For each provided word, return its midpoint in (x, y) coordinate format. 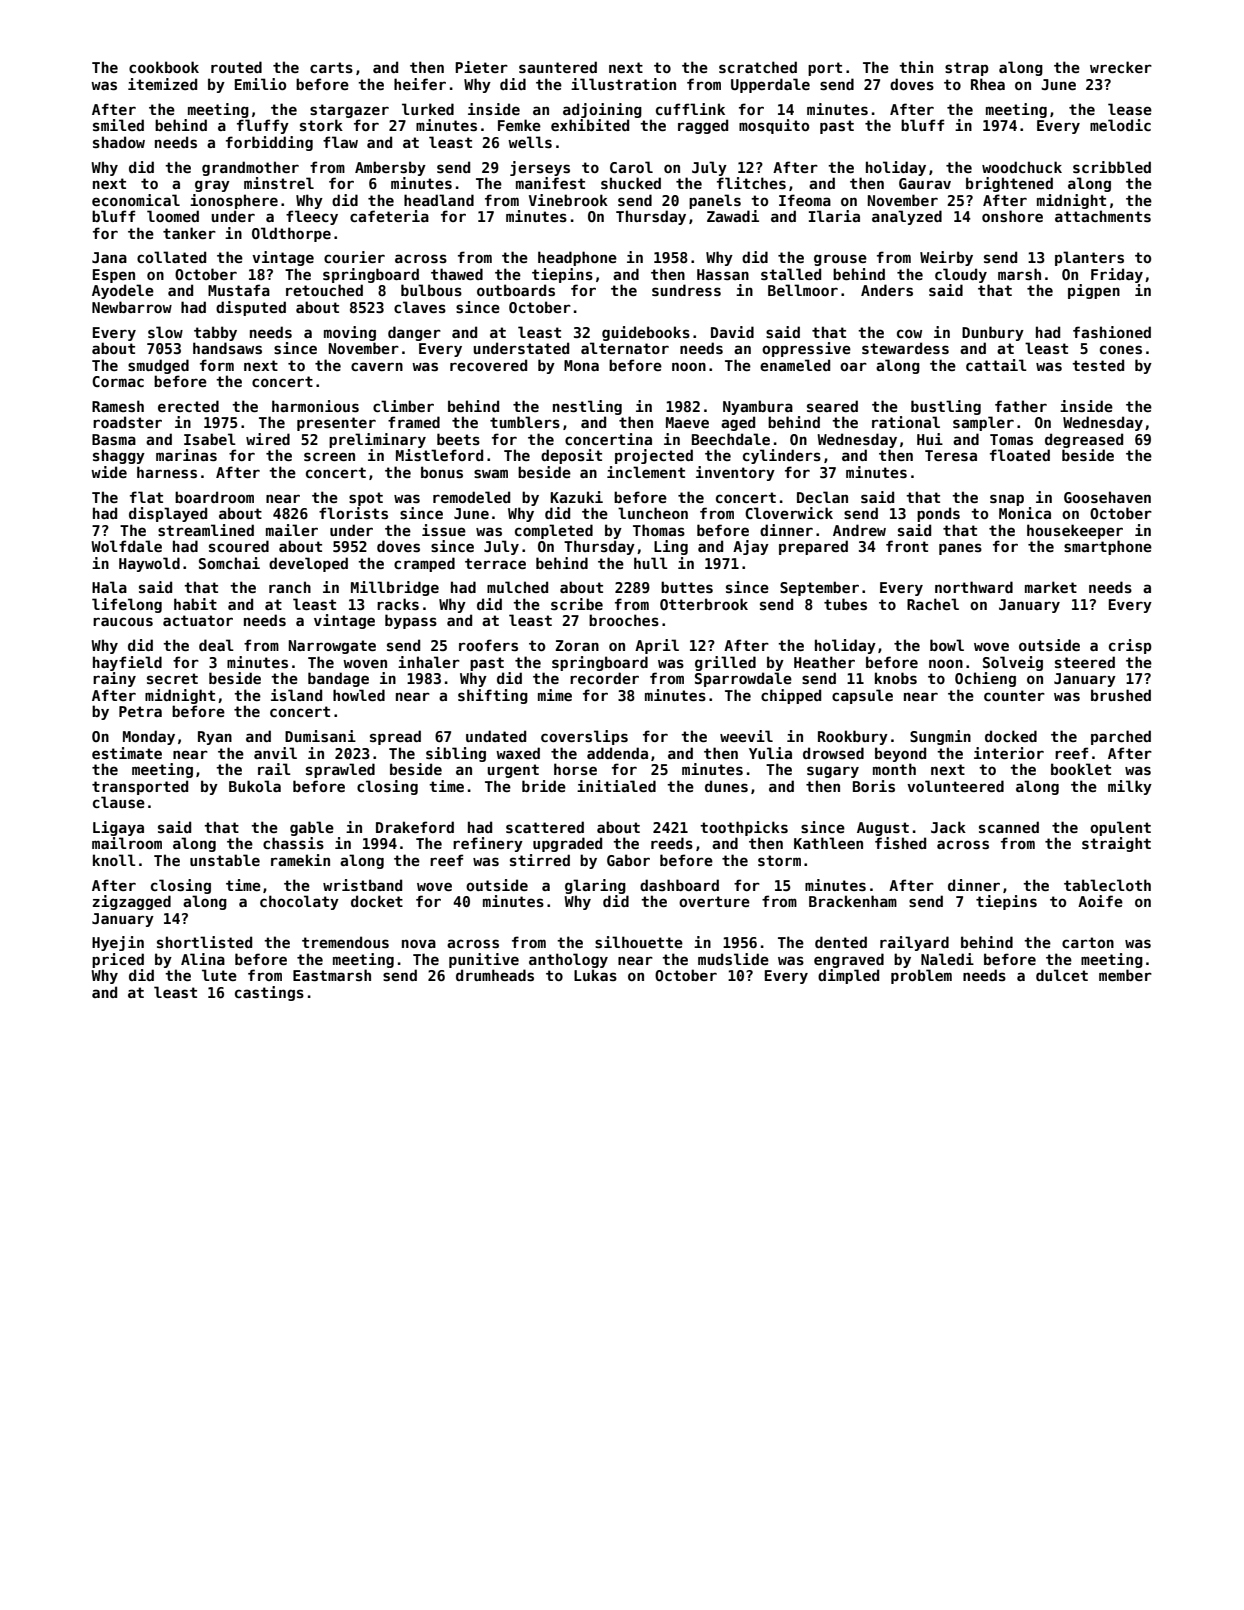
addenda (617, 753)
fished (900, 843)
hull (651, 563)
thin (916, 67)
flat (146, 497)
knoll (114, 860)
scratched (758, 67)
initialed (616, 786)
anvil (275, 753)
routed (236, 67)
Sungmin (940, 737)
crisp (1130, 646)
